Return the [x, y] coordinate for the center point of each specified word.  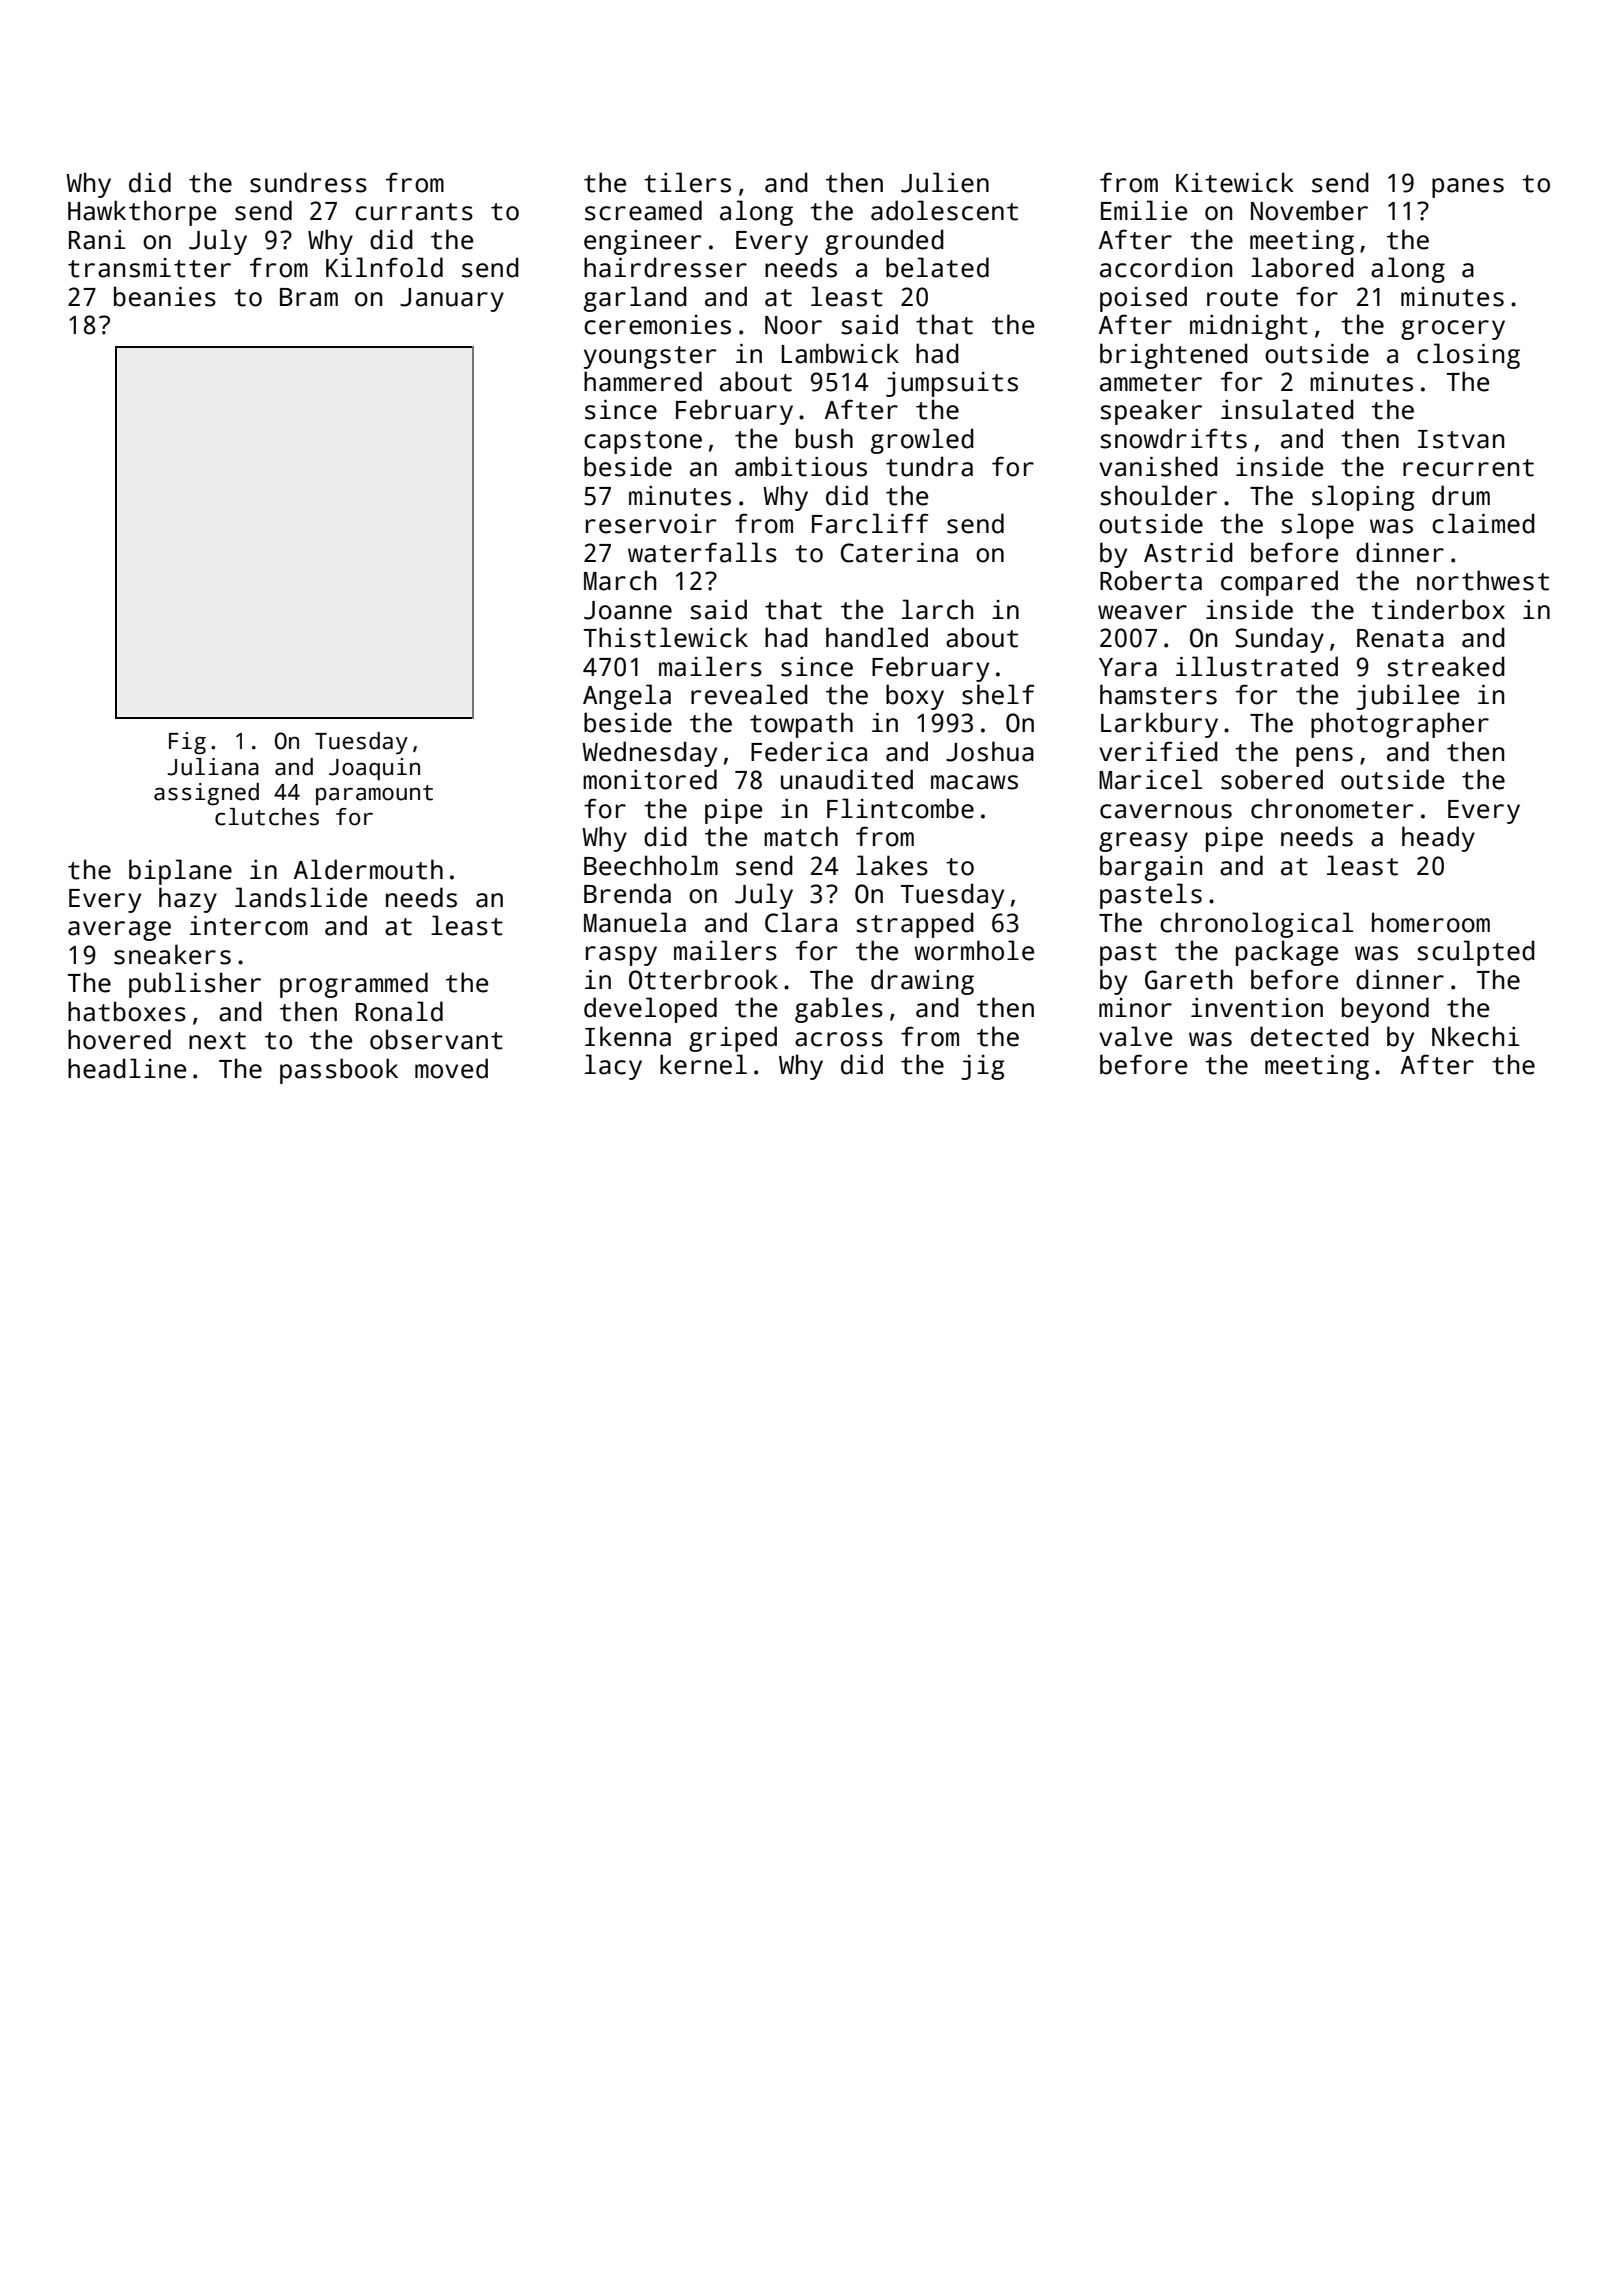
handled [877, 637]
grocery [1453, 330]
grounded [884, 242]
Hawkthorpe [142, 213]
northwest [1483, 580]
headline [127, 1068]
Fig [187, 743]
